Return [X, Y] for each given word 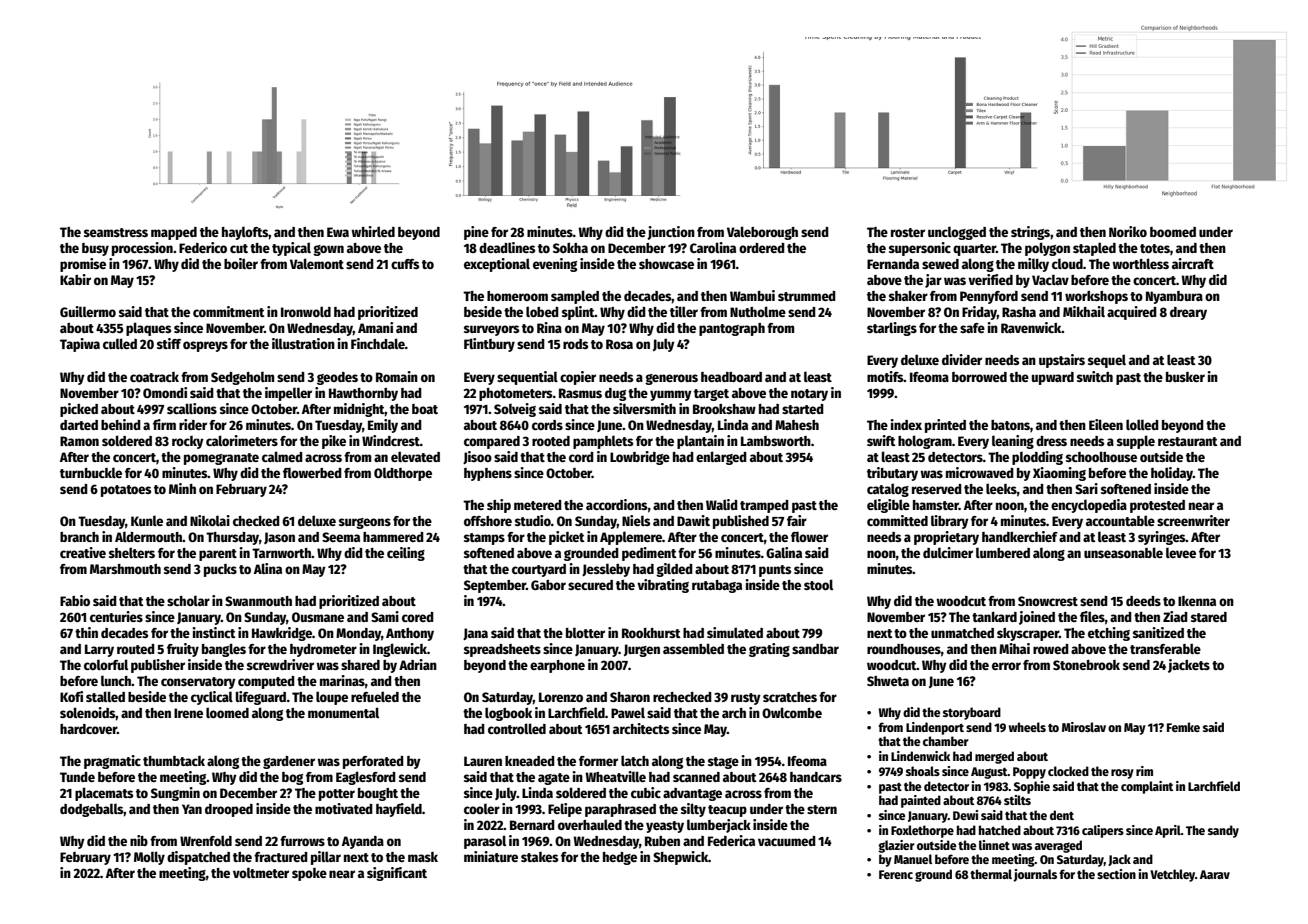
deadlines [507, 247]
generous [671, 379]
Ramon [79, 441]
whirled [373, 231]
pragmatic [112, 762]
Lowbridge [640, 458]
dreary [1188, 313]
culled [120, 343]
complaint [1147, 787]
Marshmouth [125, 569]
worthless [1140, 263]
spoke [309, 874]
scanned [696, 777]
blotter [585, 632]
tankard [994, 617]
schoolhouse [1101, 456]
